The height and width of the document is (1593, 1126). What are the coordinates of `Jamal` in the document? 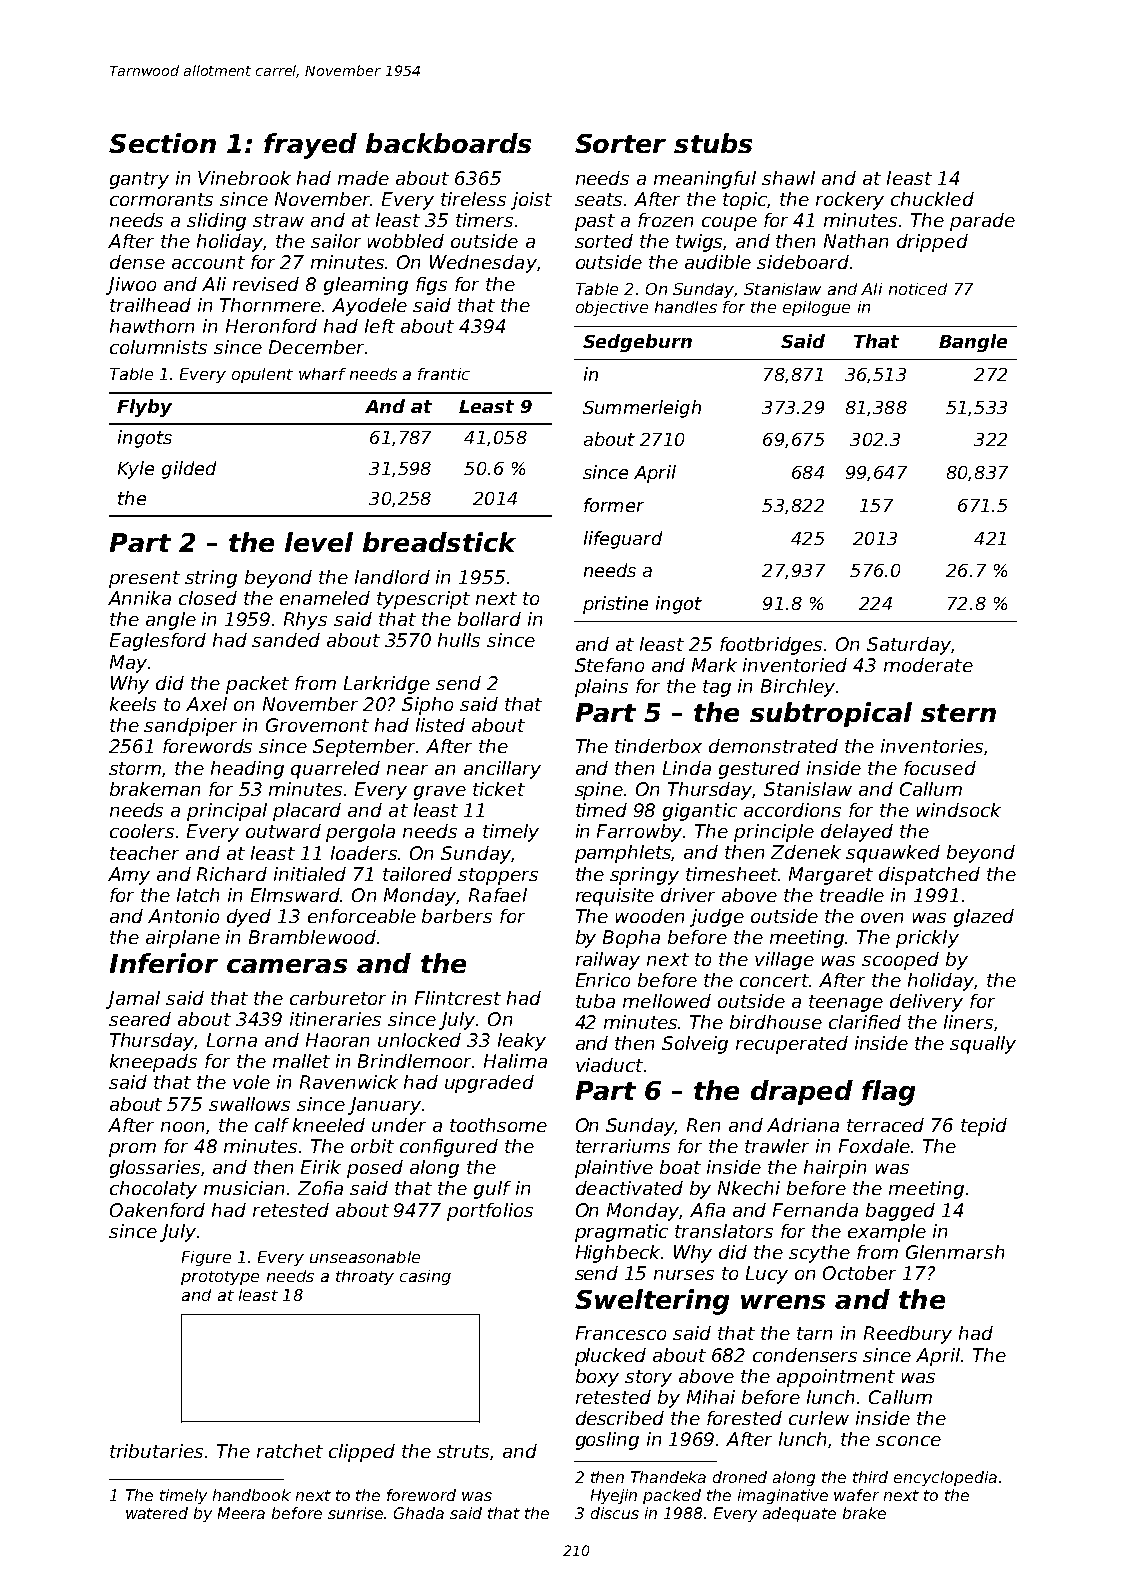 It's located at (133, 1000).
